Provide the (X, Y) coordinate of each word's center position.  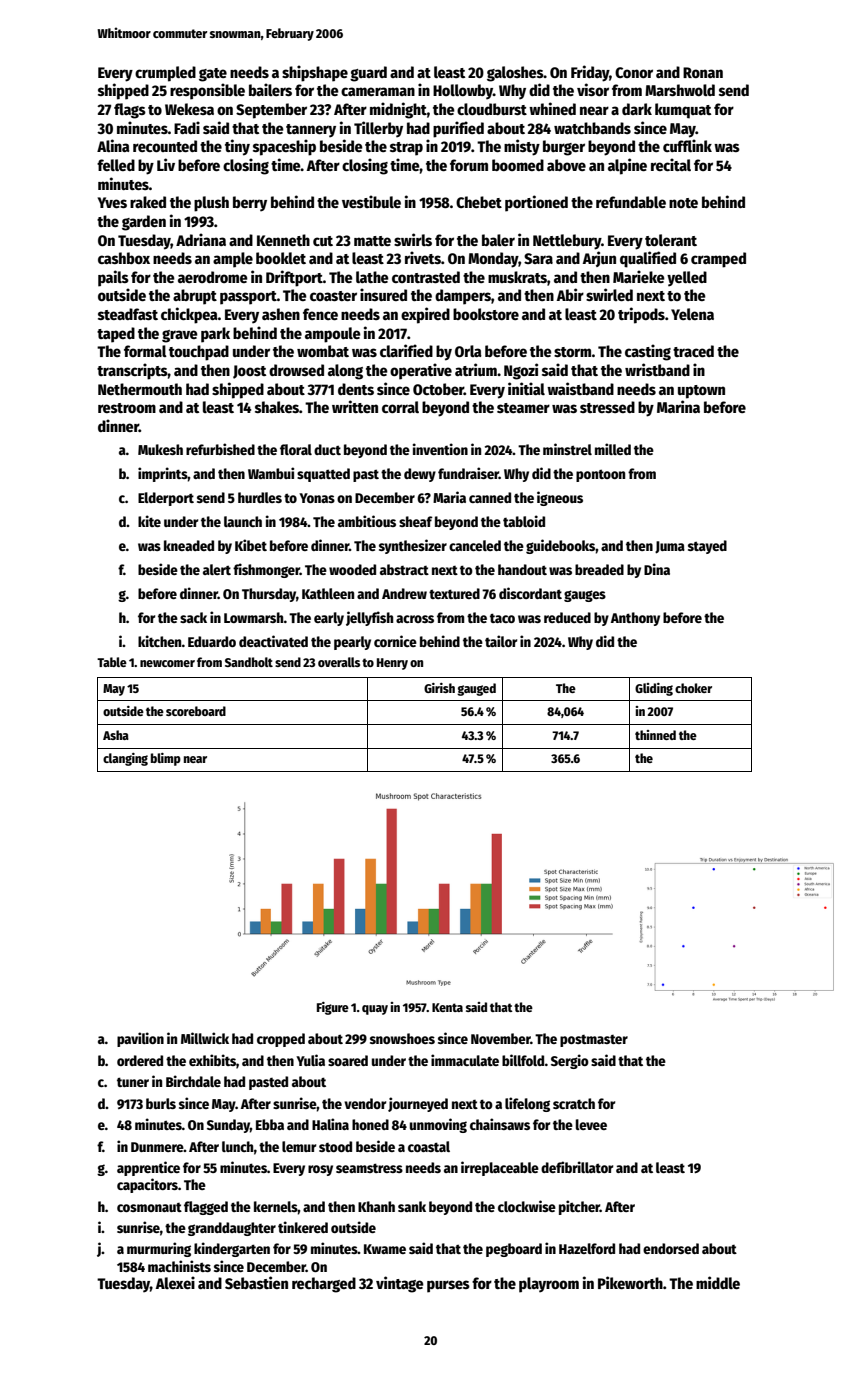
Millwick (205, 1038)
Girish (439, 688)
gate (213, 75)
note (683, 203)
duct (327, 449)
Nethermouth (140, 389)
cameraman (378, 91)
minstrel (567, 449)
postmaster (594, 1041)
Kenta (447, 1007)
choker (693, 688)
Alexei (175, 1282)
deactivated (273, 641)
